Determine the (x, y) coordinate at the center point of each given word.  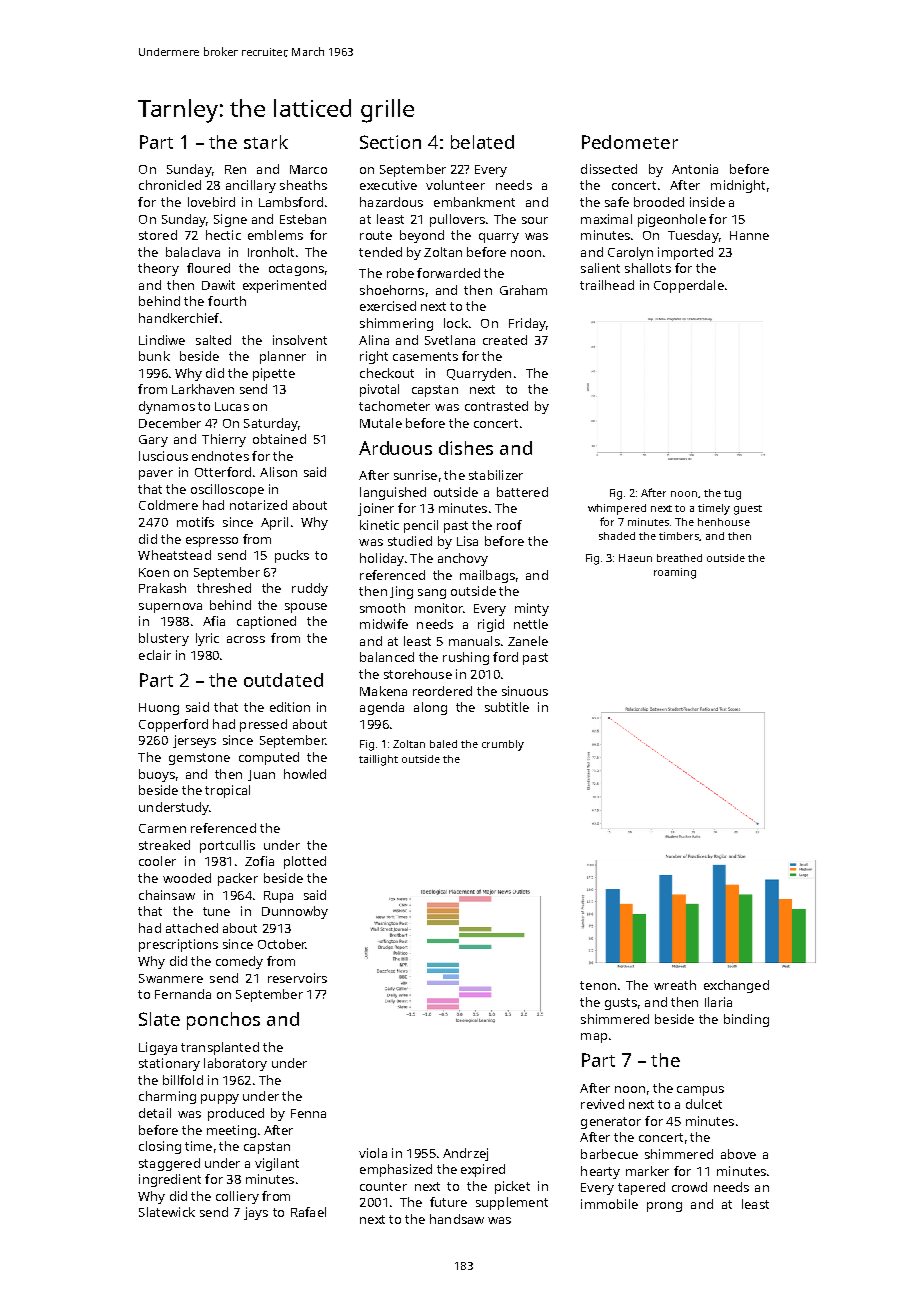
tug (732, 495)
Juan (261, 775)
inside (707, 202)
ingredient (170, 1180)
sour (535, 220)
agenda (382, 708)
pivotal (379, 390)
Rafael (308, 1212)
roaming (675, 573)
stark (266, 142)
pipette (274, 374)
